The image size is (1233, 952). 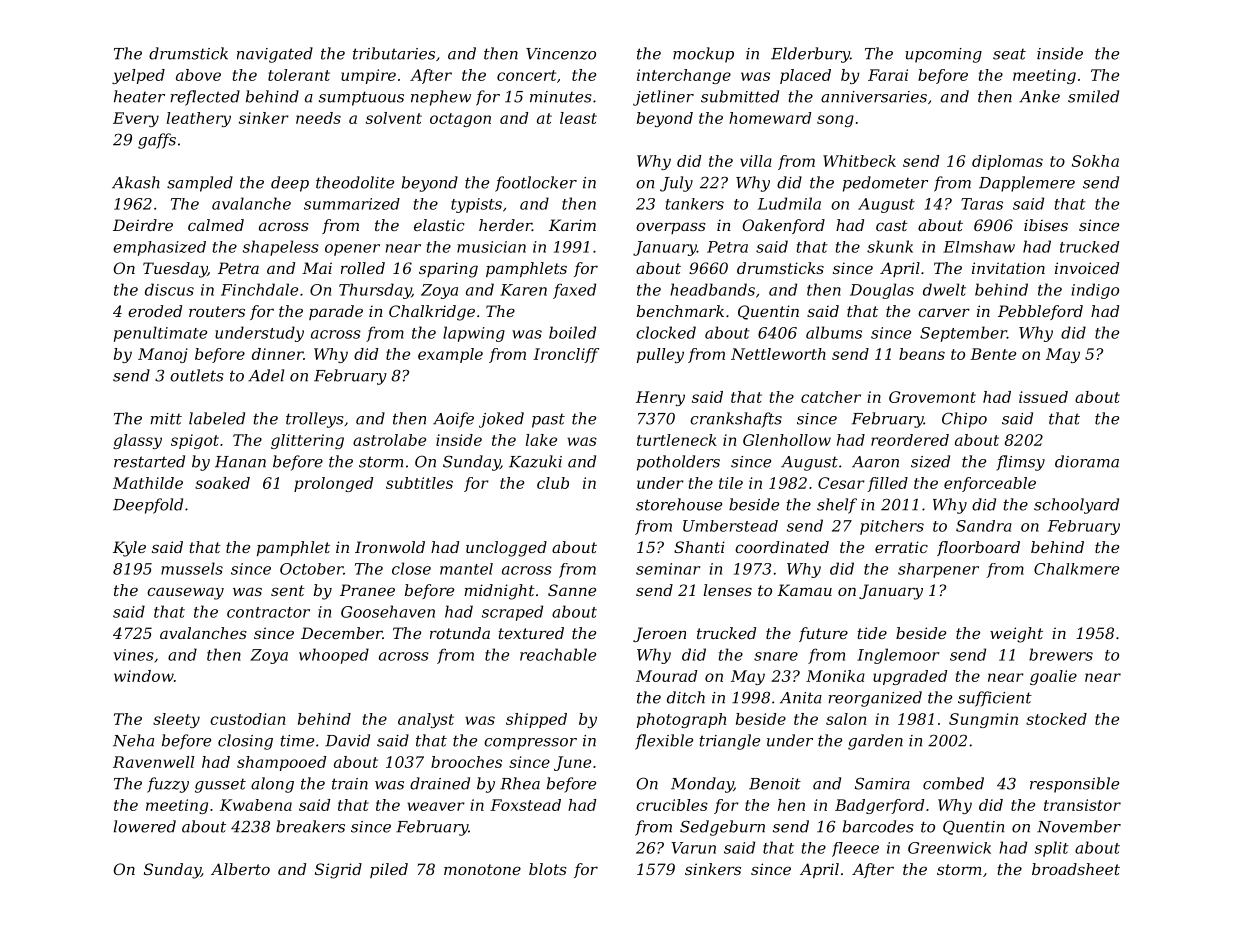 What do you see at coordinates (677, 440) in the image?
I see `turtleneck` at bounding box center [677, 440].
